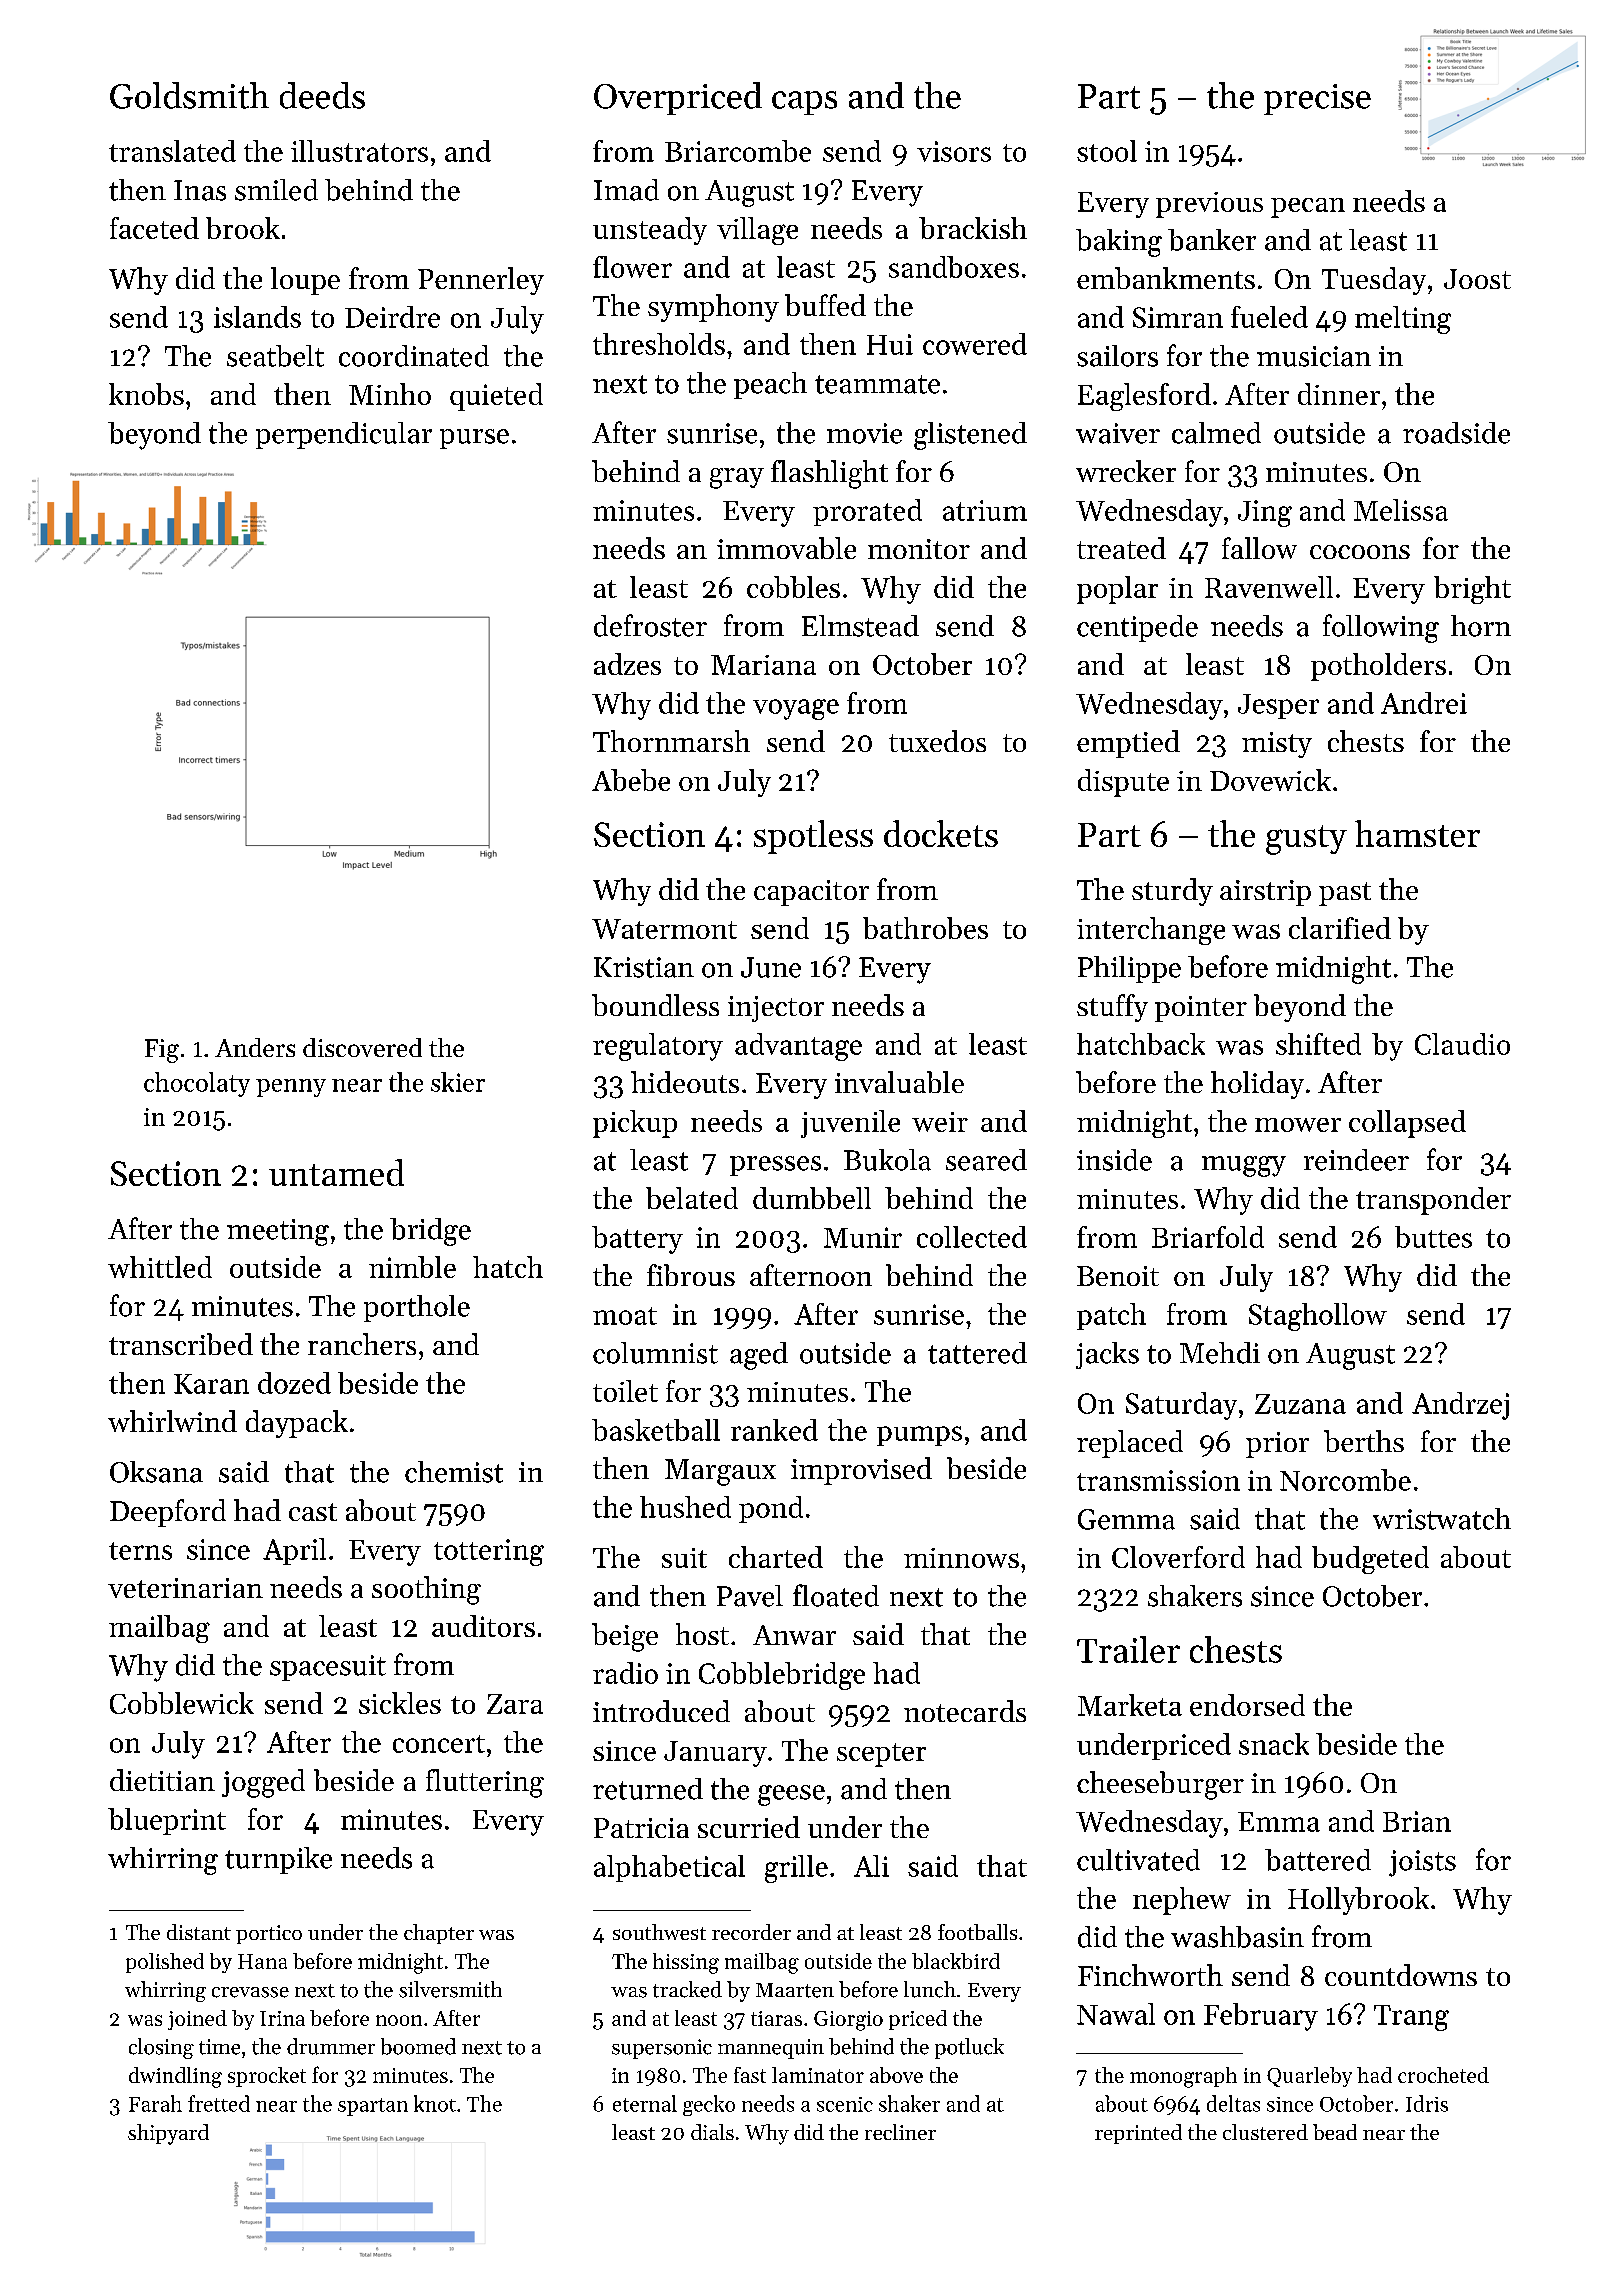 This screenshot has width=1620, height=2292. What do you see at coordinates (439, 1744) in the screenshot?
I see `concert` at bounding box center [439, 1744].
